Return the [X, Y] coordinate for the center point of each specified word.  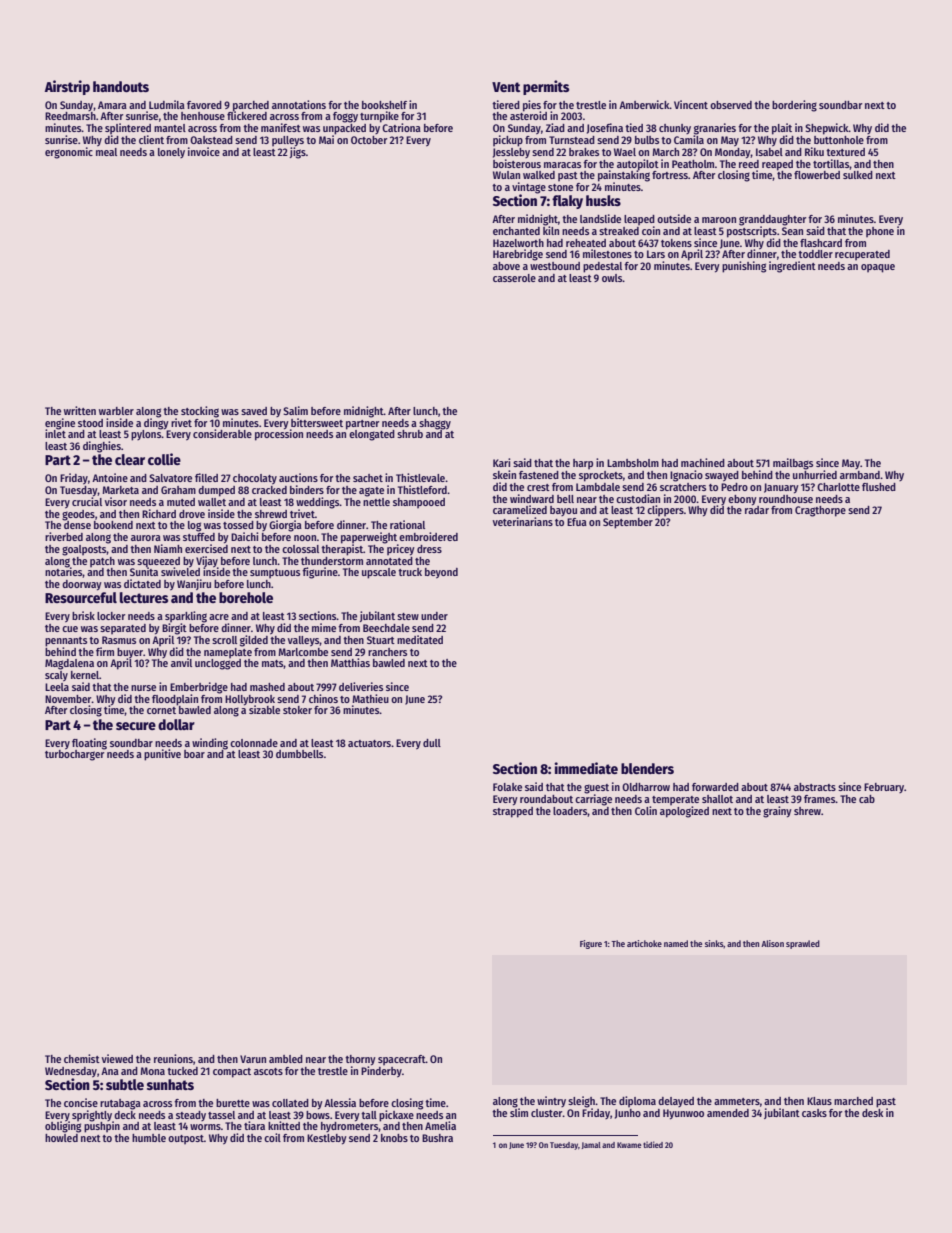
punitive [162, 755]
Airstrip [67, 87]
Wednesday [71, 1072]
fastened [539, 475]
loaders [570, 811]
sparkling [186, 617]
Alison [772, 943]
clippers [665, 510]
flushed [879, 487]
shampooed [419, 503]
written [80, 410]
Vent [506, 87]
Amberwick [644, 104]
